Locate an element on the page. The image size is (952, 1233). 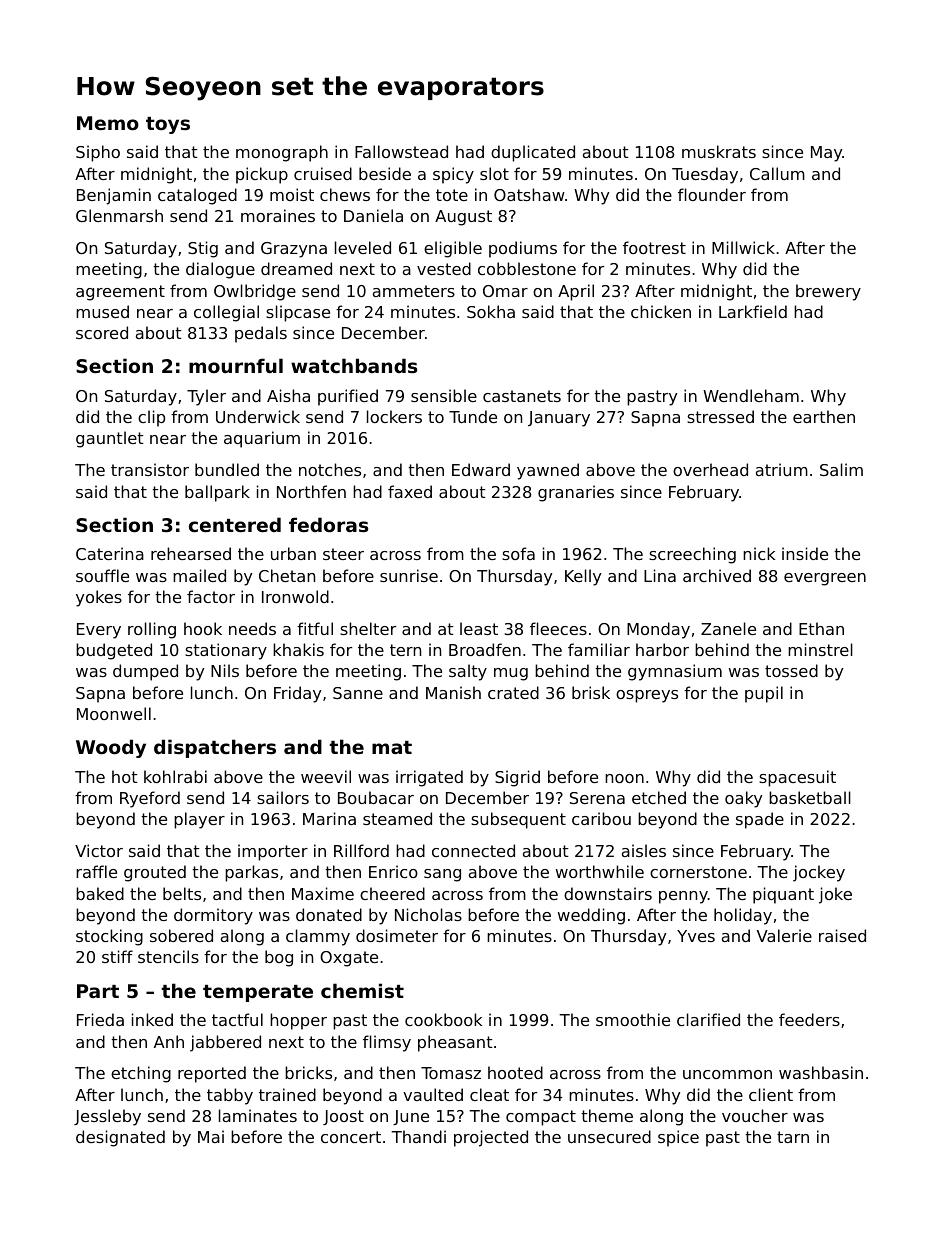
designated is located at coordinates (120, 1138).
